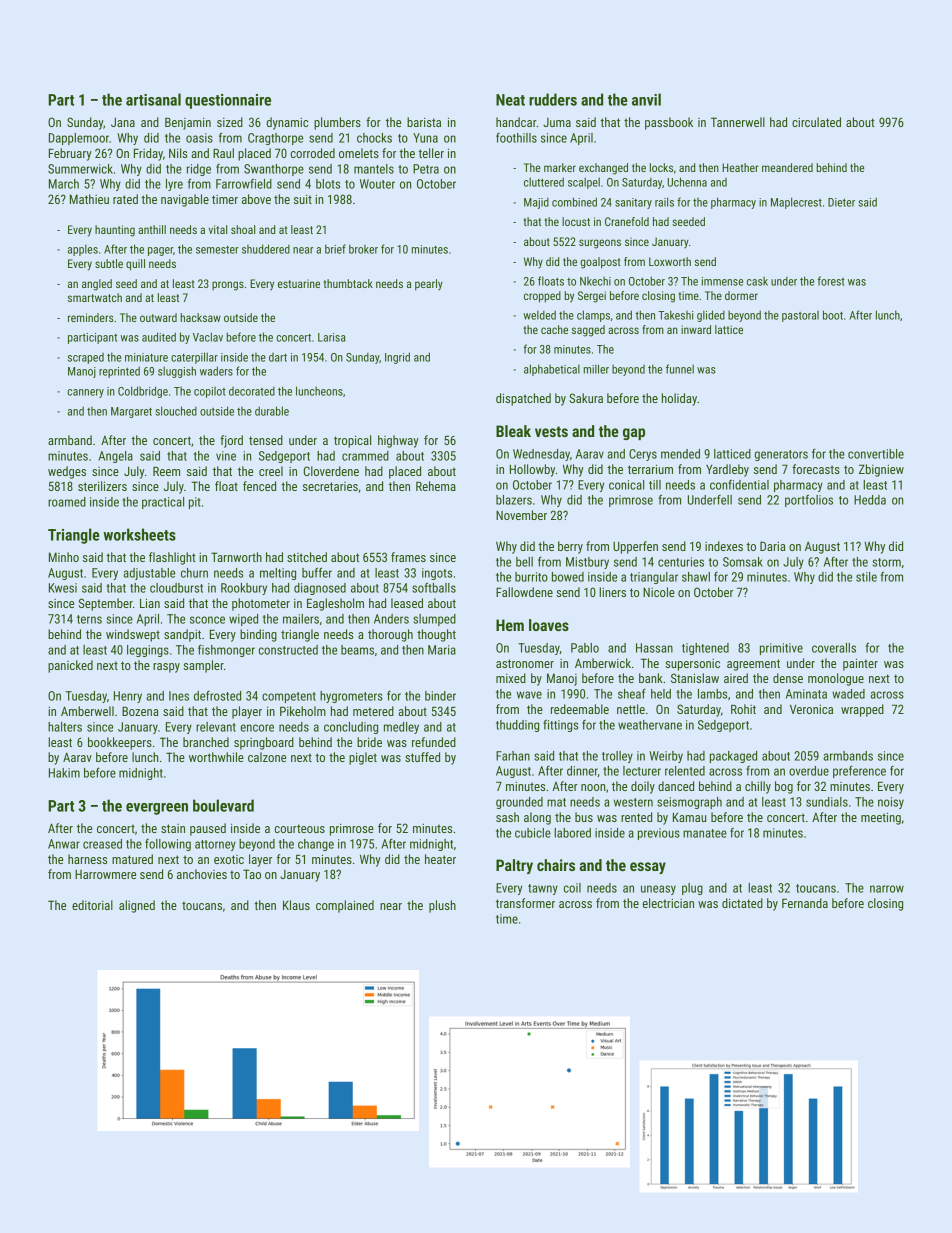  Describe the element at coordinates (300, 828) in the screenshot. I see `courteous` at that location.
